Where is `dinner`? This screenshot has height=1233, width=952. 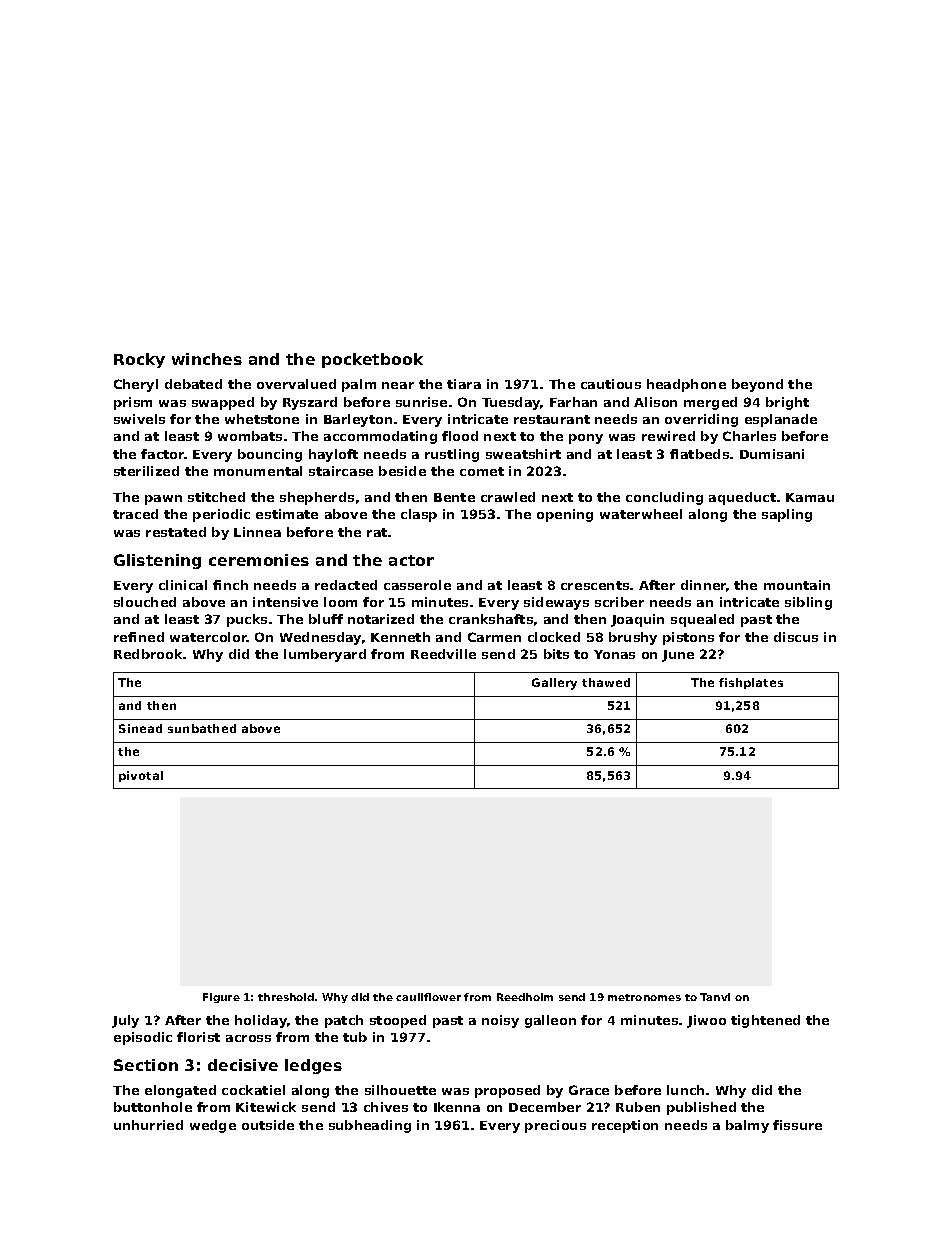
dinner is located at coordinates (704, 586).
